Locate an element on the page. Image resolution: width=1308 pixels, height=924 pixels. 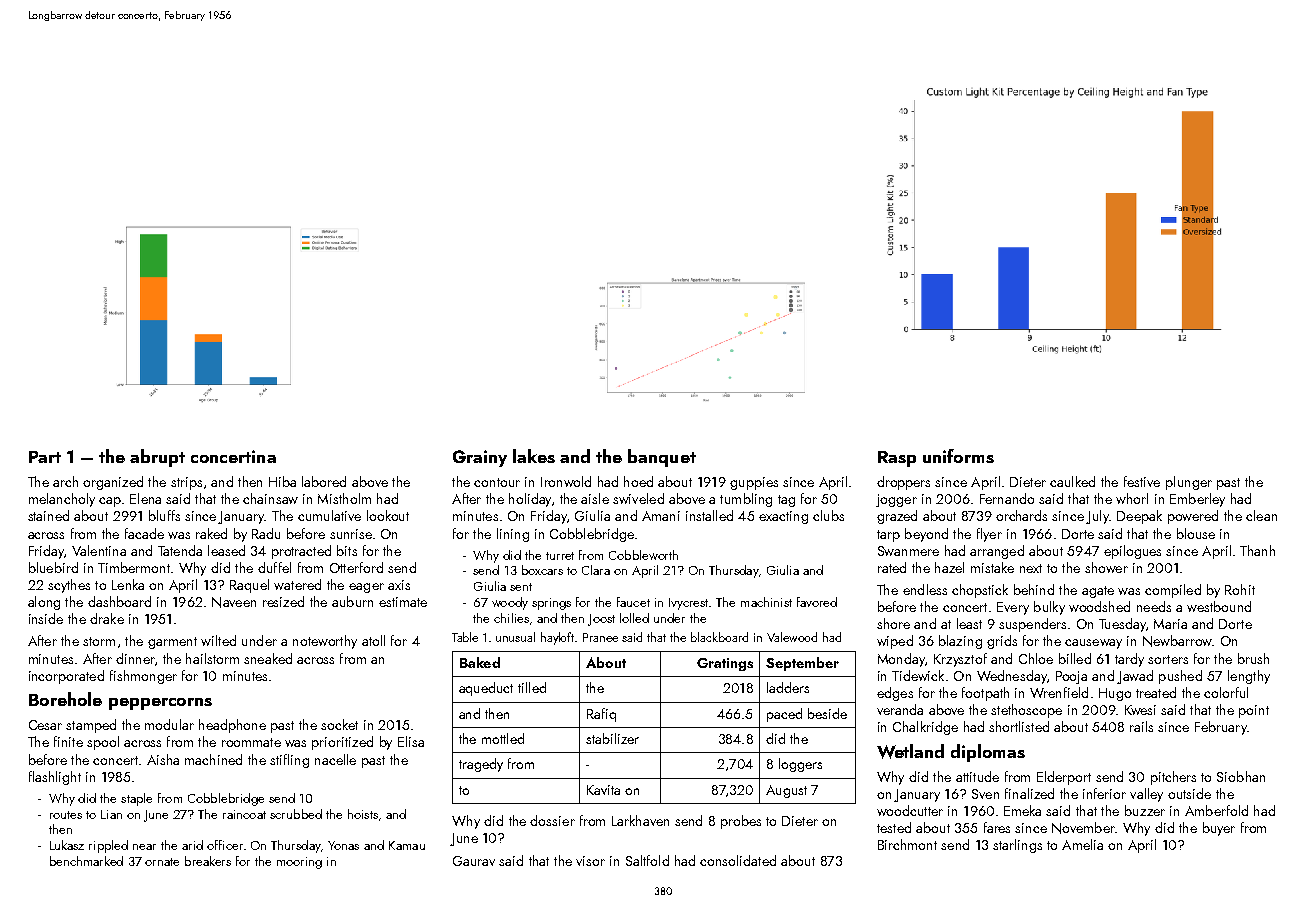
benchmarked is located at coordinates (86, 861).
